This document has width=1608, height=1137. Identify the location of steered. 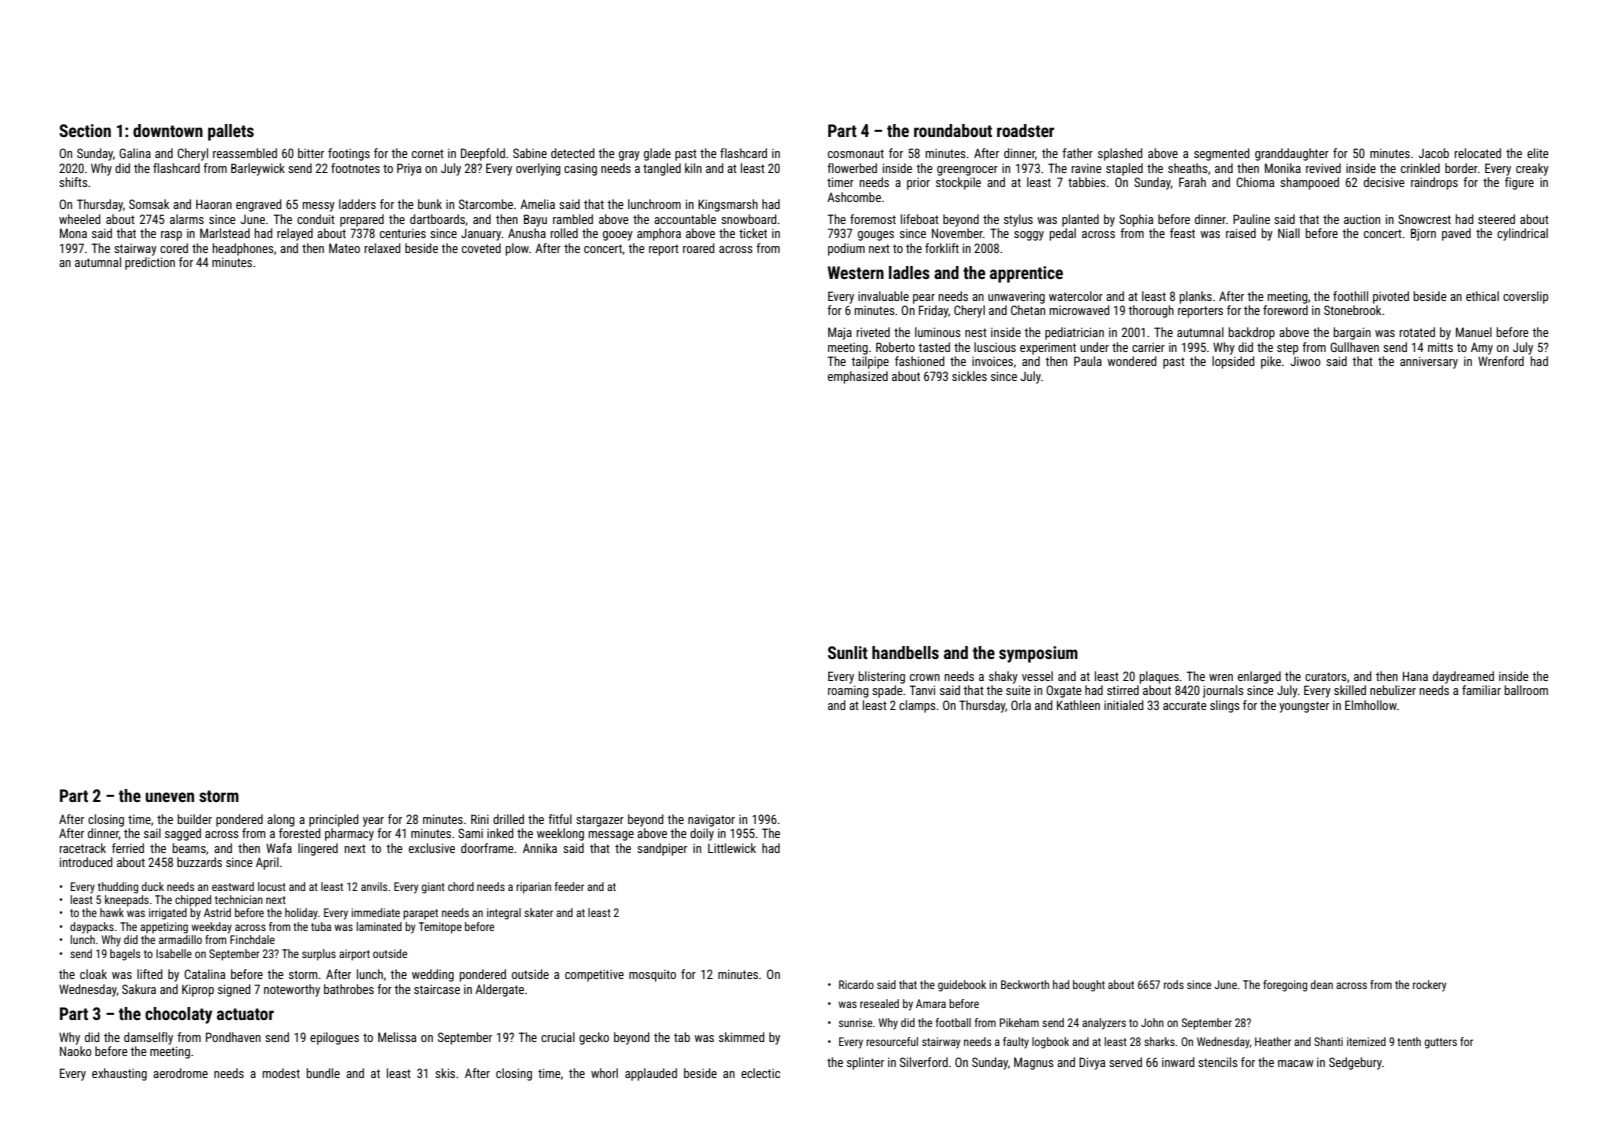
(1496, 219).
